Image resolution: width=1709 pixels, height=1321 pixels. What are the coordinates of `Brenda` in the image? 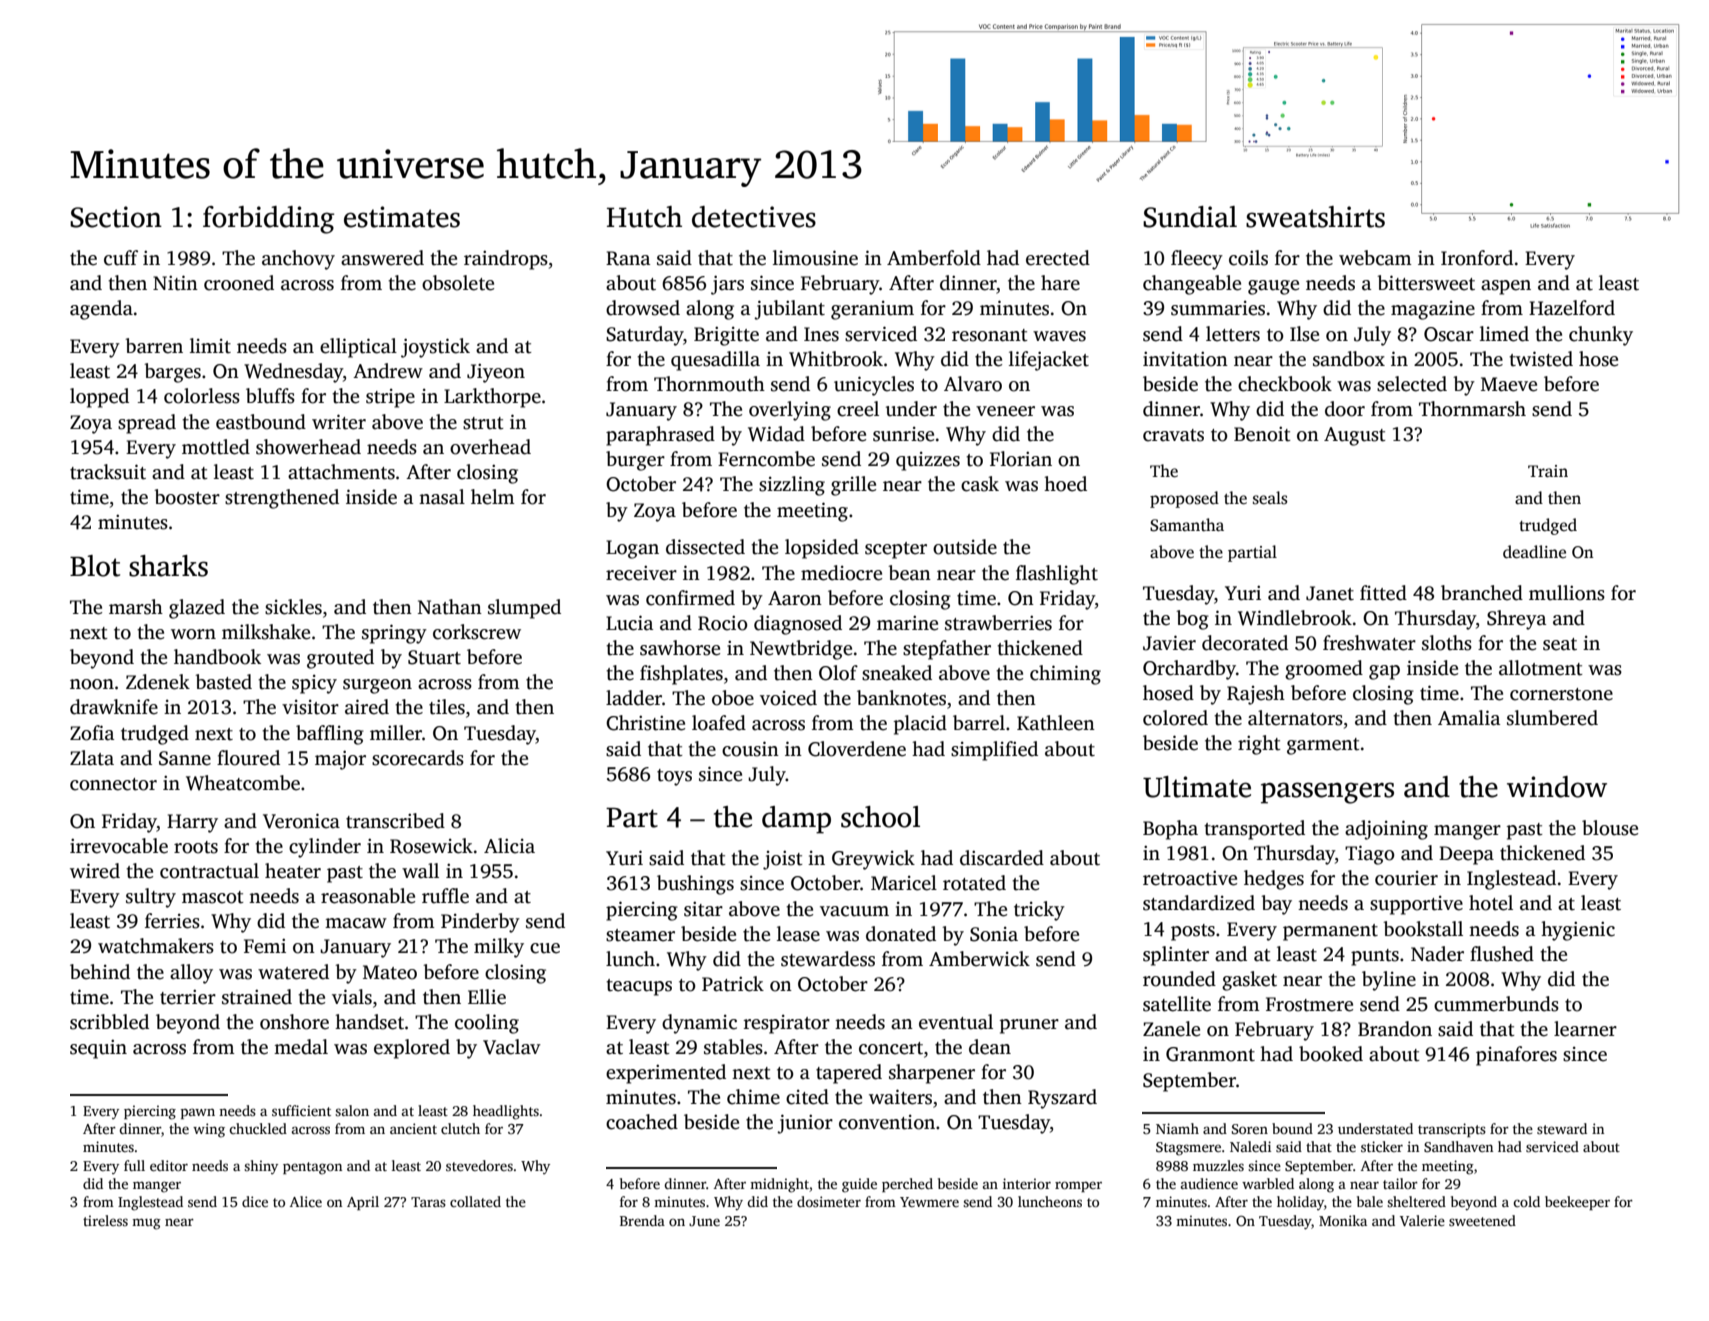 It's located at (642, 1220).
